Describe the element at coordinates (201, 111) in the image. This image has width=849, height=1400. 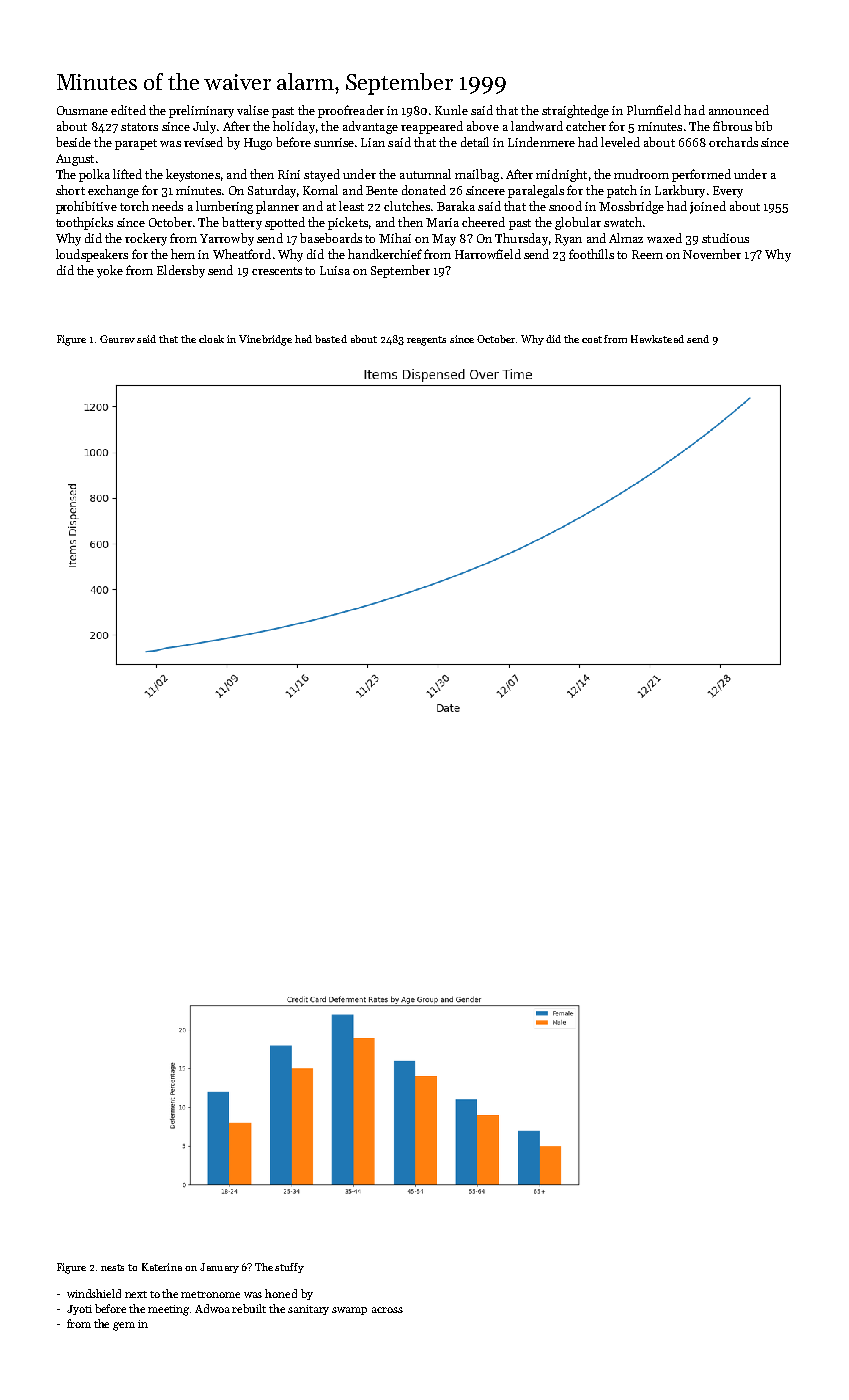
I see `preliminary` at that location.
